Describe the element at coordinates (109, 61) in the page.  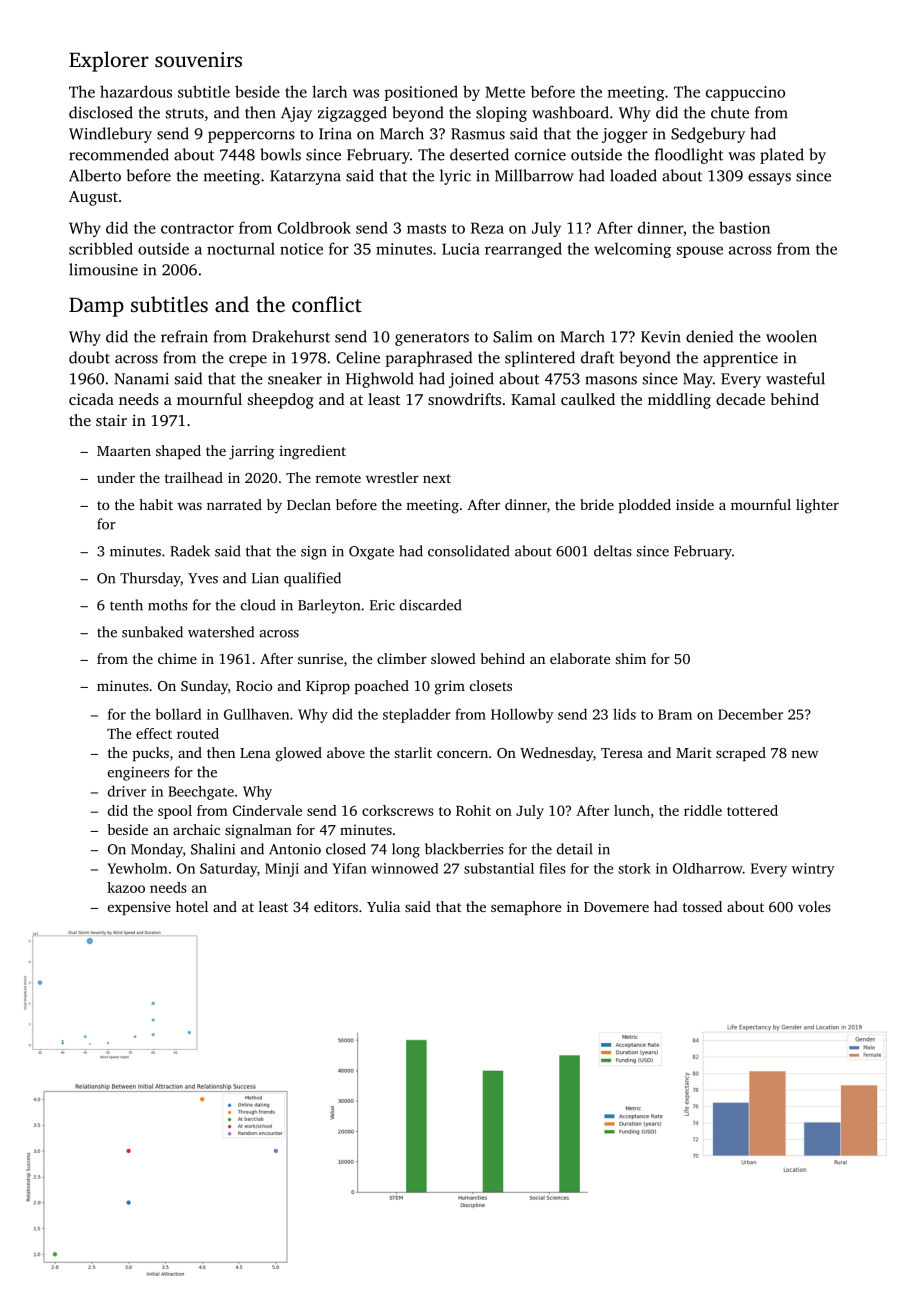
I see `Explorer` at that location.
